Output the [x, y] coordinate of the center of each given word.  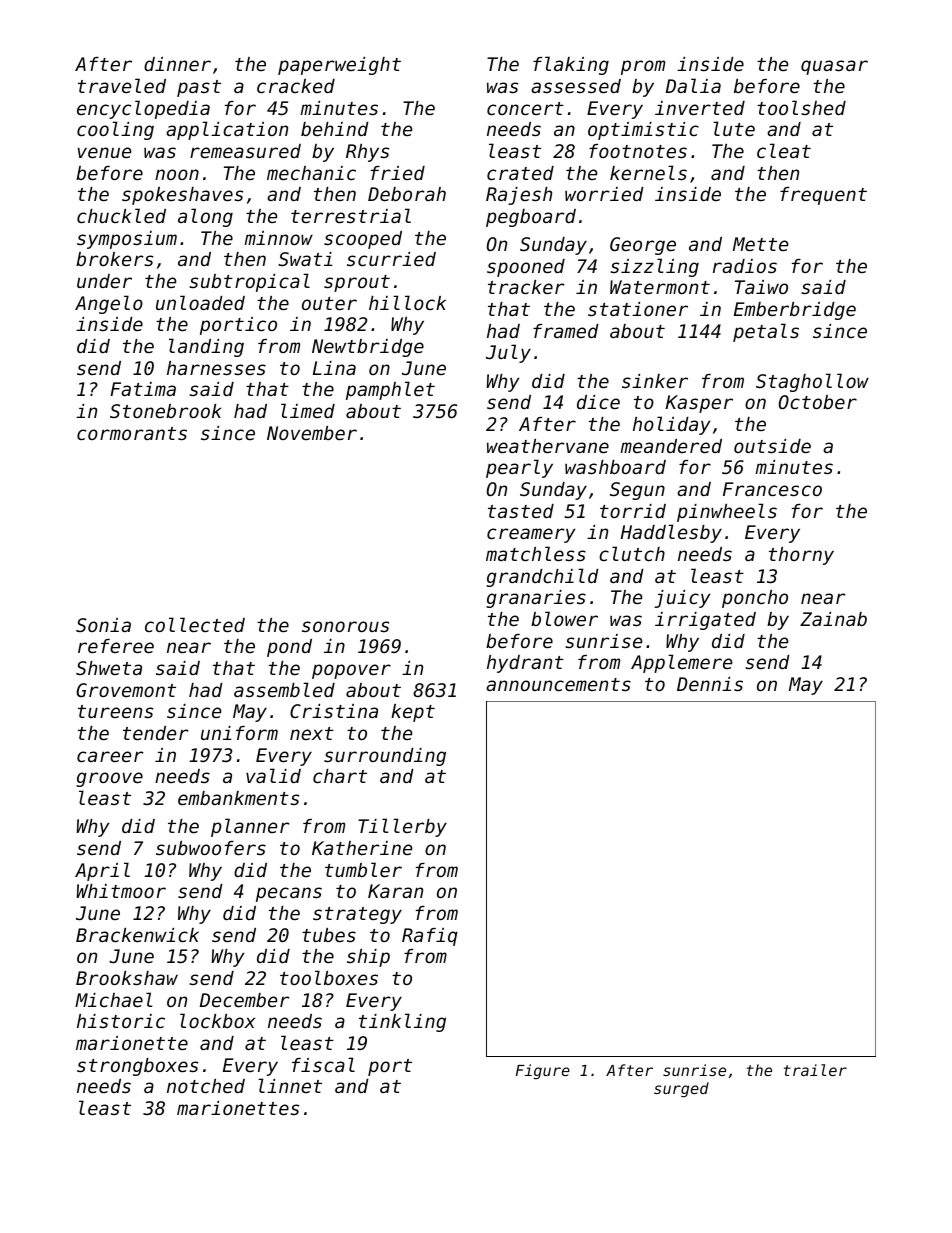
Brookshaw [127, 978]
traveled [122, 85]
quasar [834, 67]
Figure [543, 1071]
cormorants [132, 433]
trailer [815, 1070]
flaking [571, 65]
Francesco [772, 489]
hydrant [525, 664]
